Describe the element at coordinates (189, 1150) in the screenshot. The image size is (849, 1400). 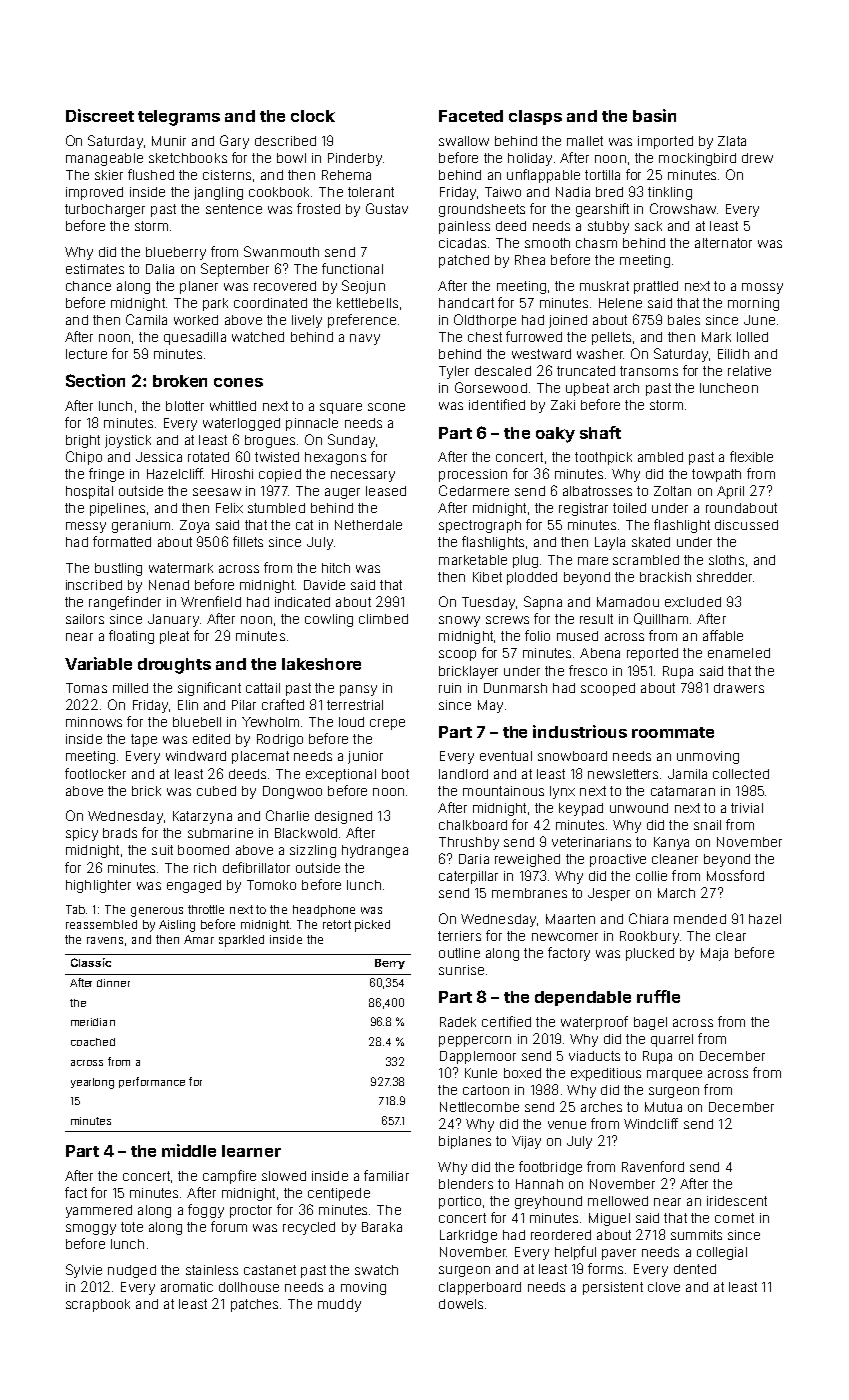
I see `middle` at that location.
